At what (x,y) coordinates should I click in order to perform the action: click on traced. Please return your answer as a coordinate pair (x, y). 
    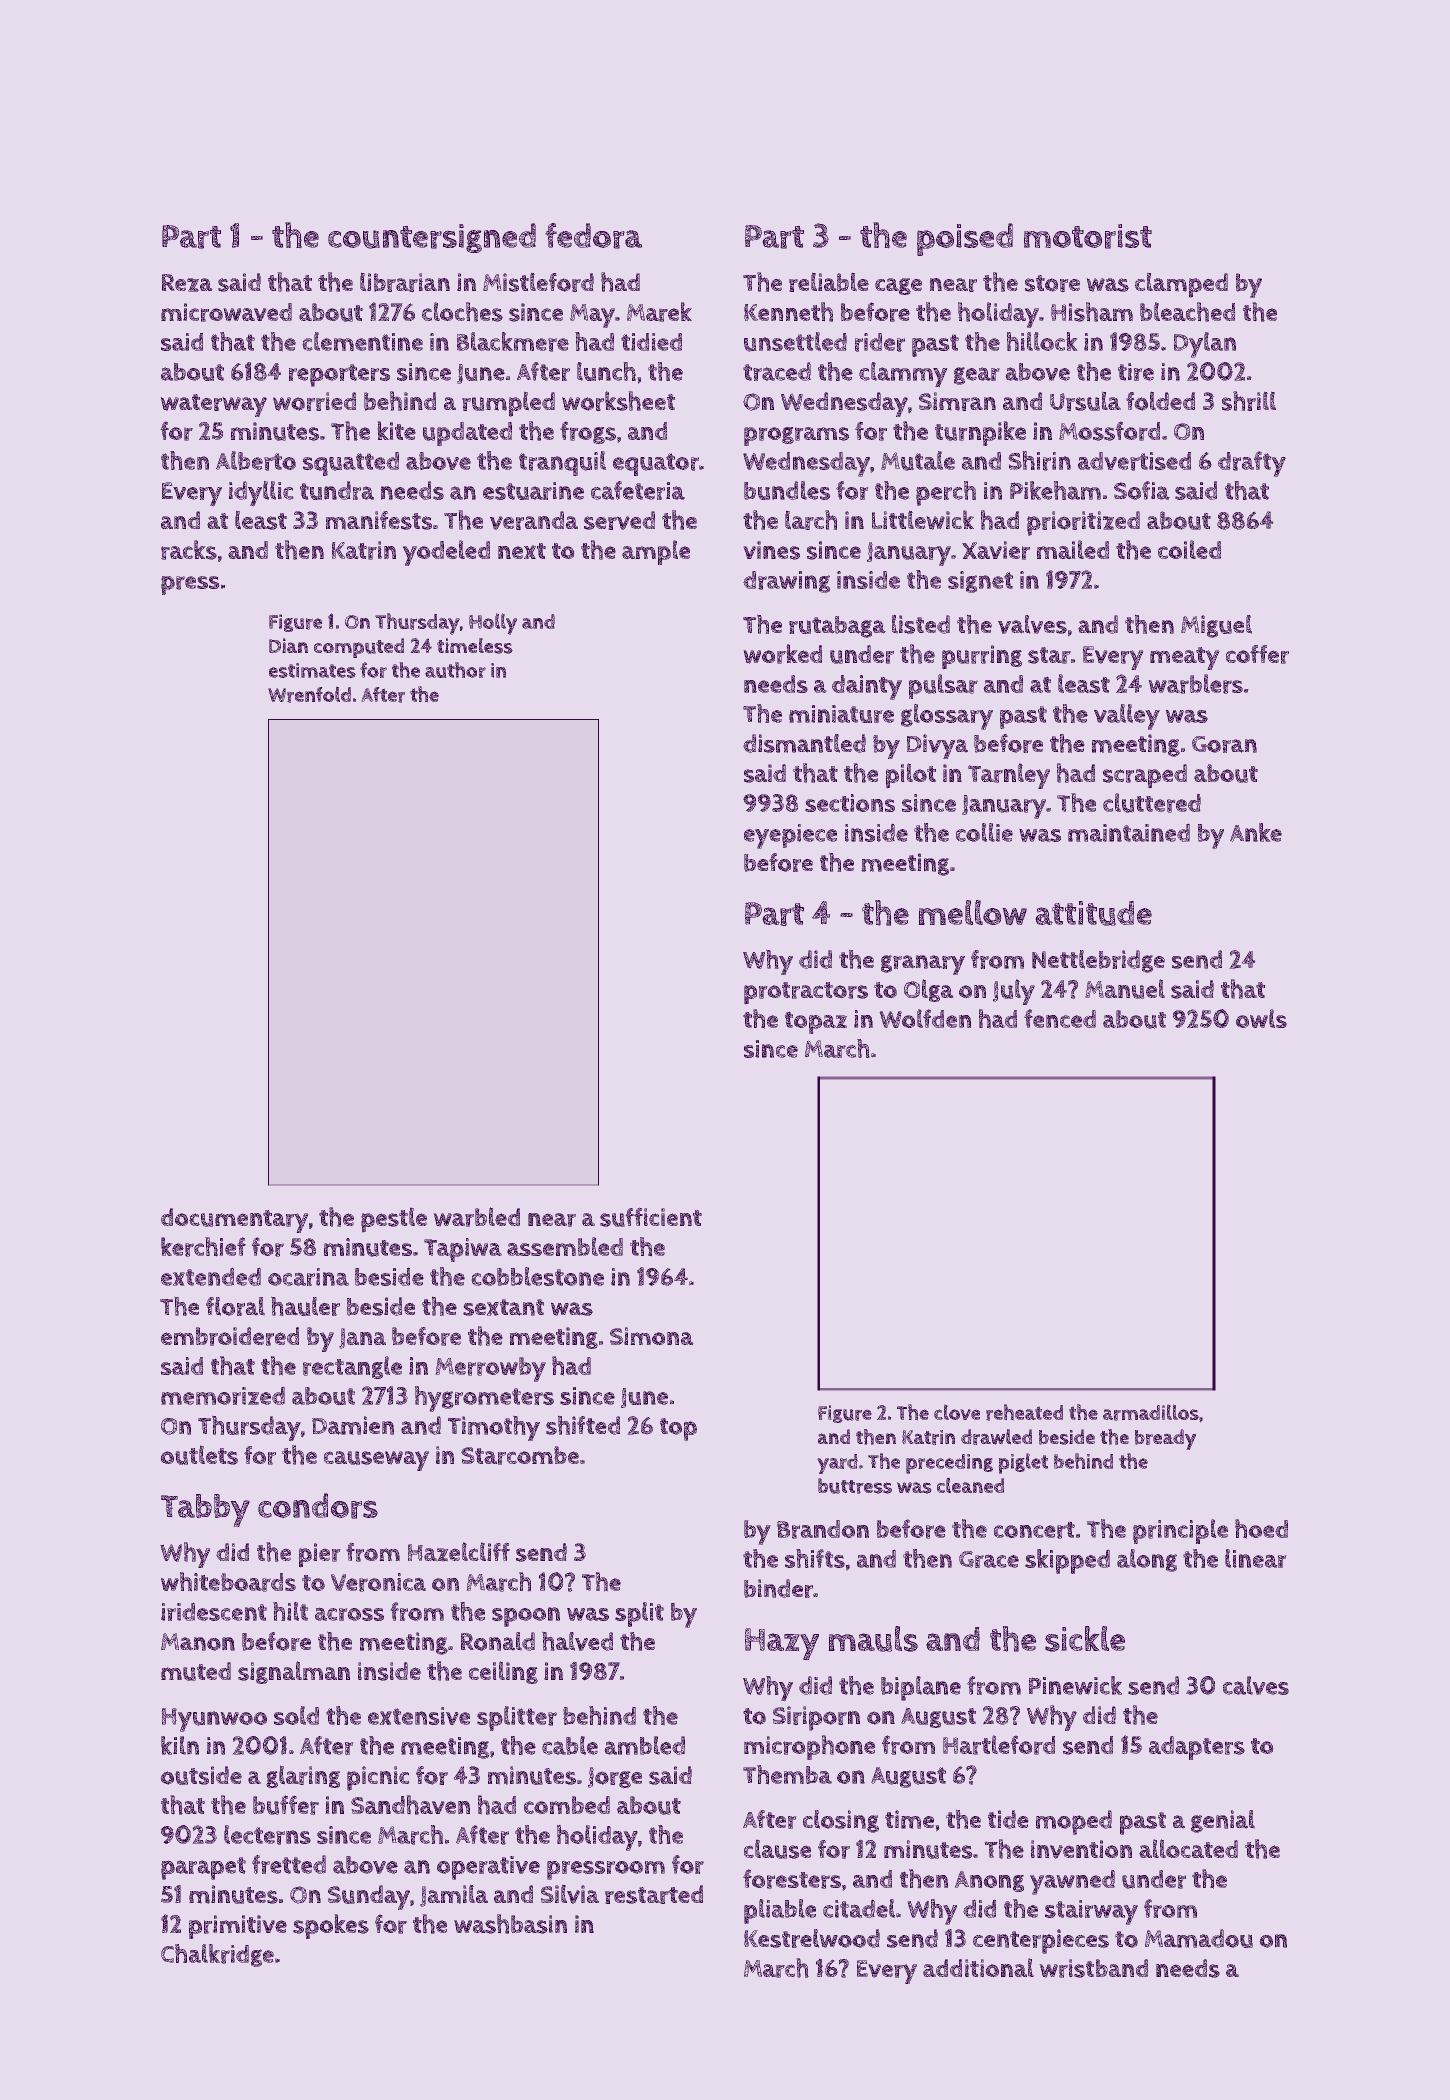
    Looking at the image, I should click on (777, 371).
